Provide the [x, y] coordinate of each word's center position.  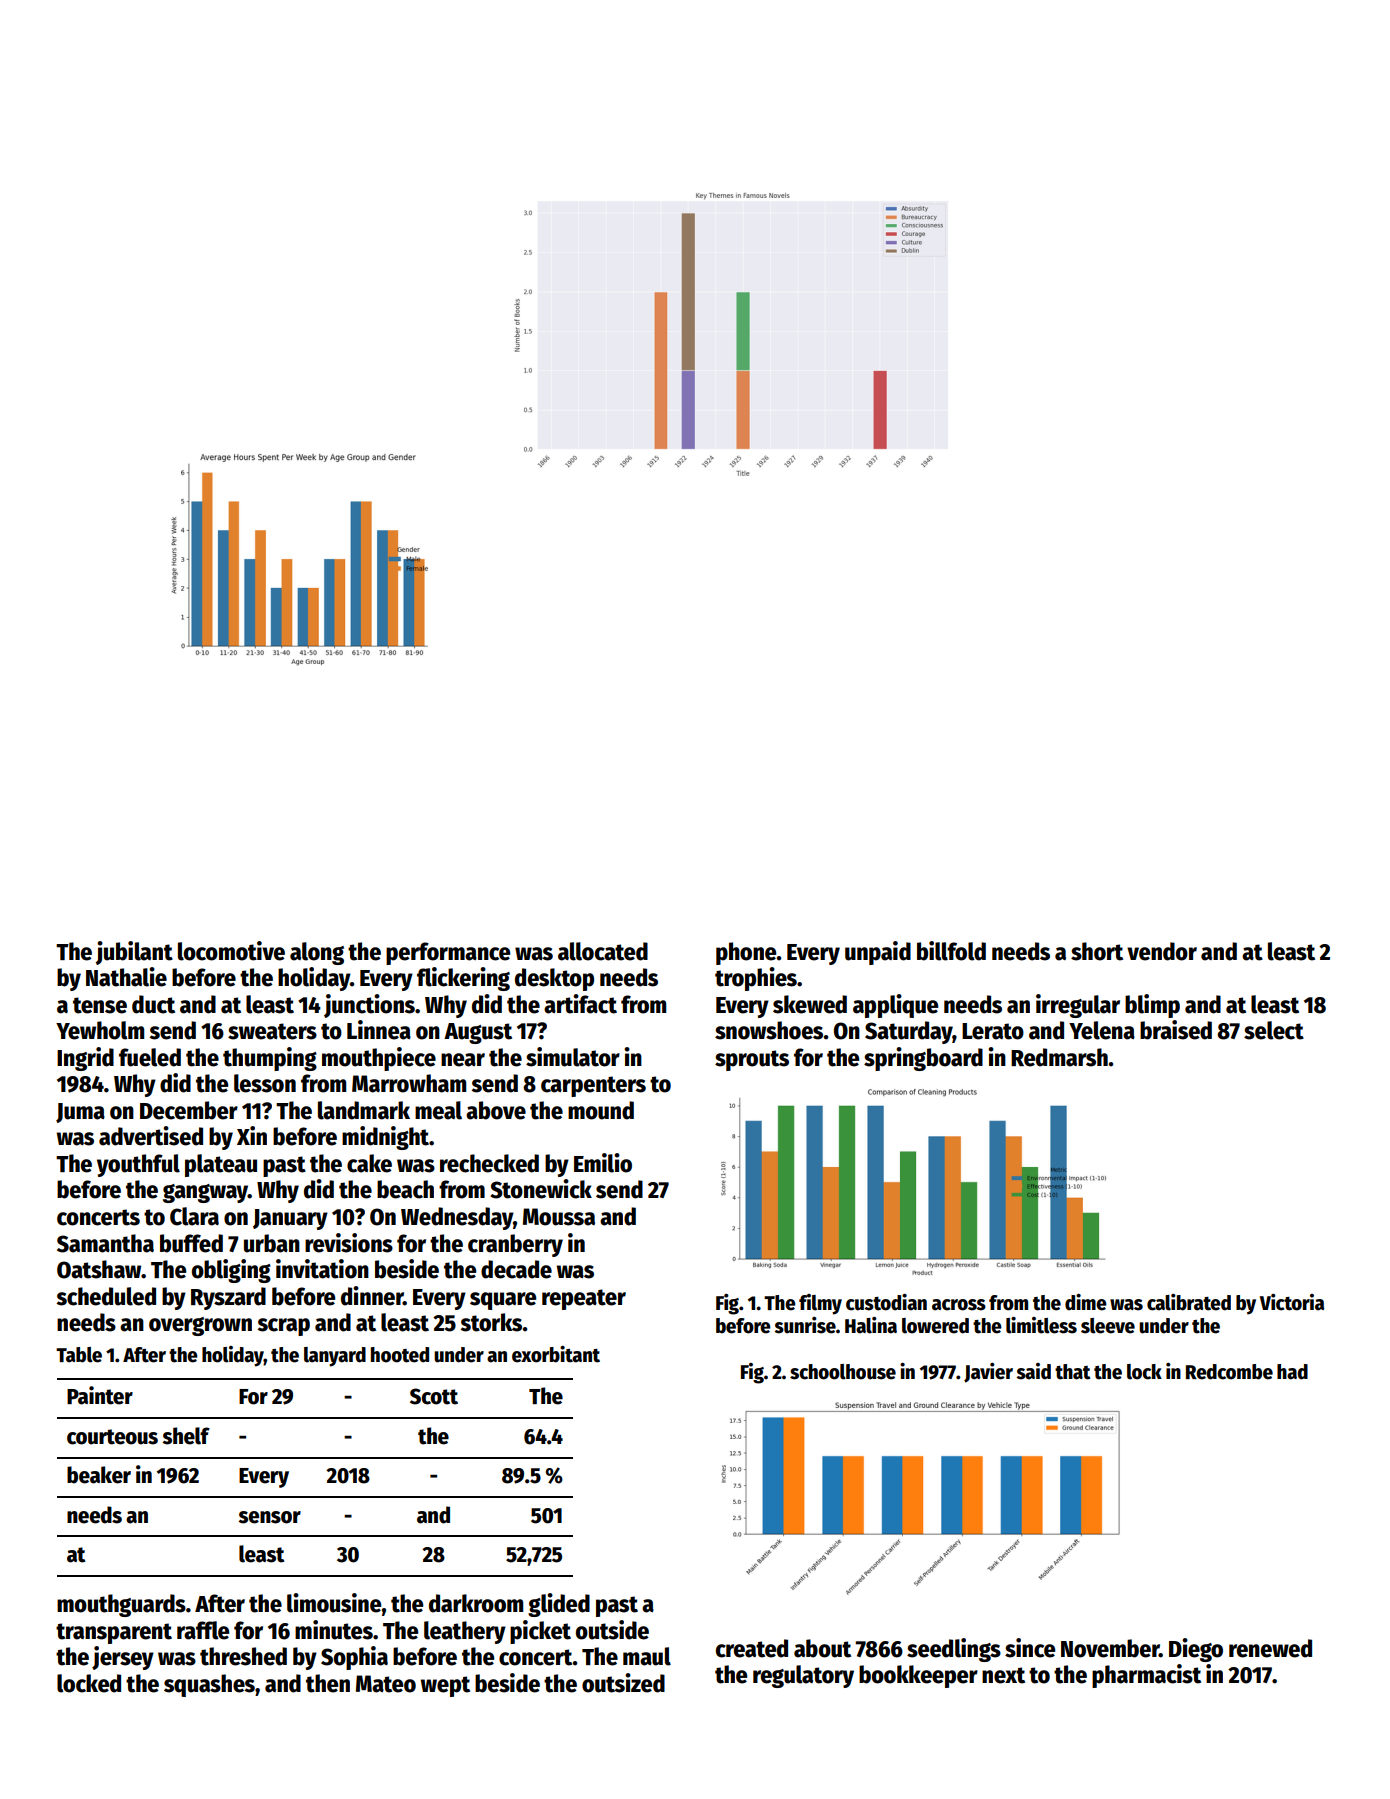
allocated [603, 951]
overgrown [200, 1326]
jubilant [134, 953]
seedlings [954, 1650]
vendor [1162, 951]
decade [516, 1269]
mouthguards [121, 1605]
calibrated [1189, 1302]
